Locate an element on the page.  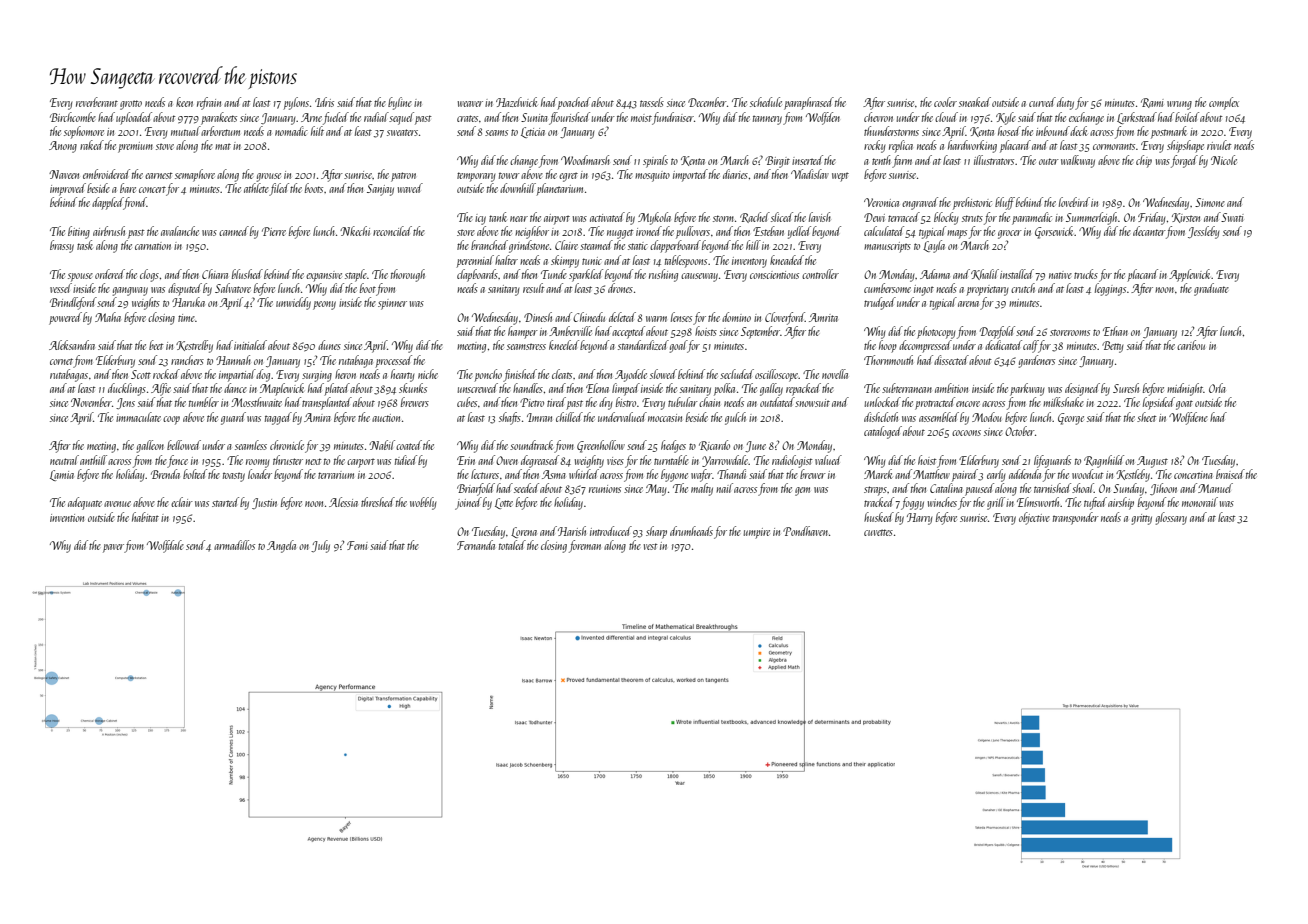
Wolfdale is located at coordinates (165, 546).
